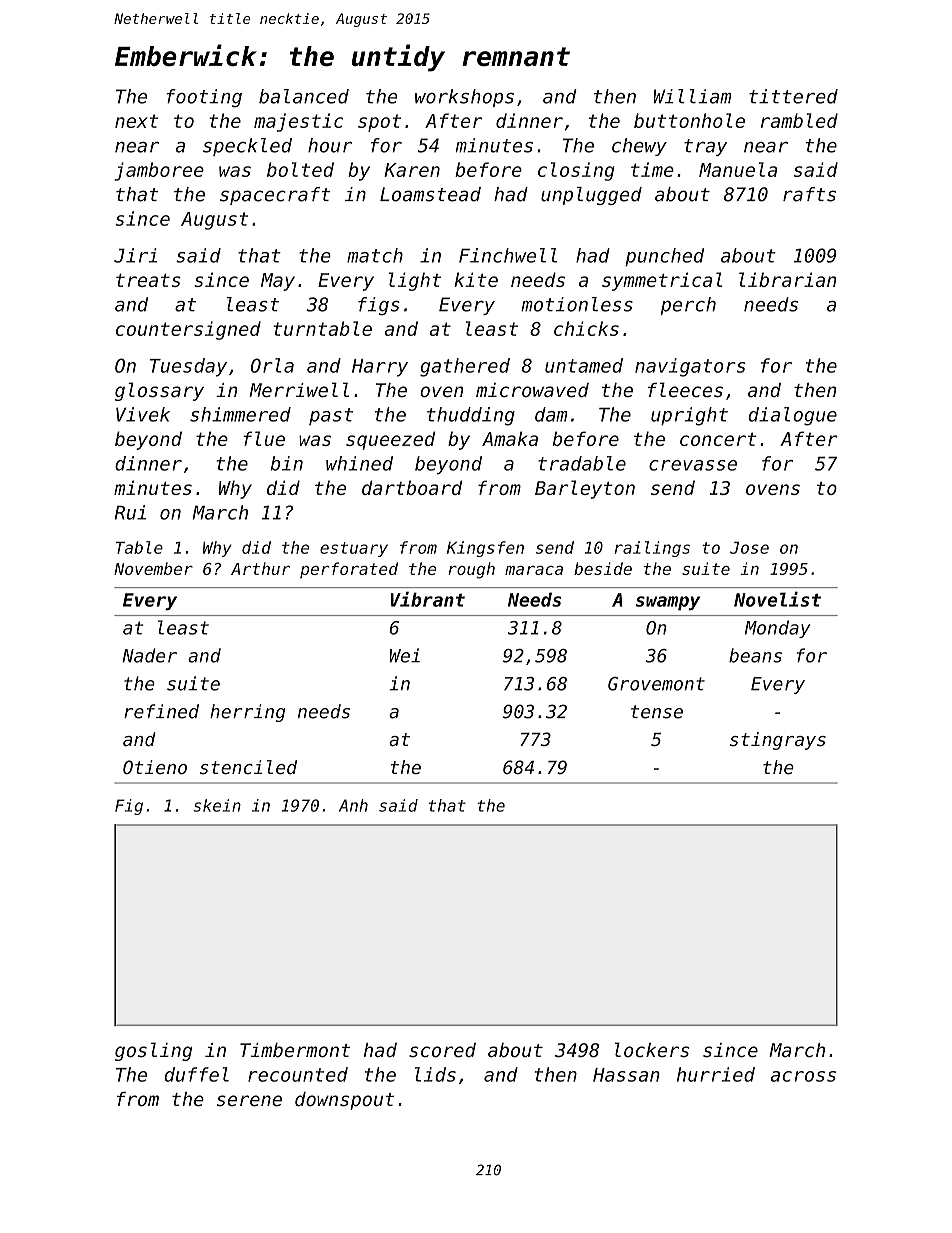  What do you see at coordinates (755, 655) in the document?
I see `beans` at bounding box center [755, 655].
